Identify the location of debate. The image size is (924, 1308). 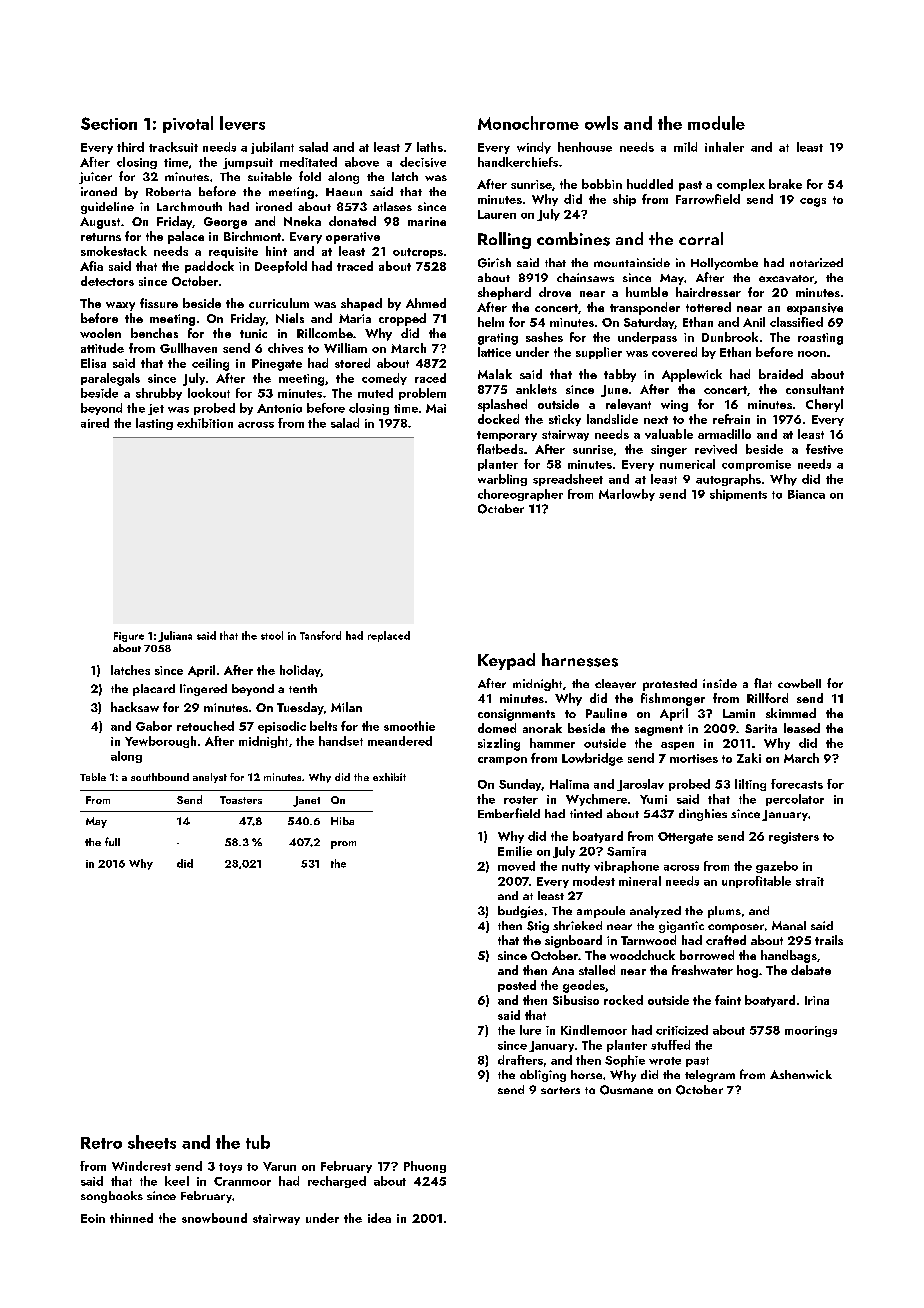
(811, 970).
